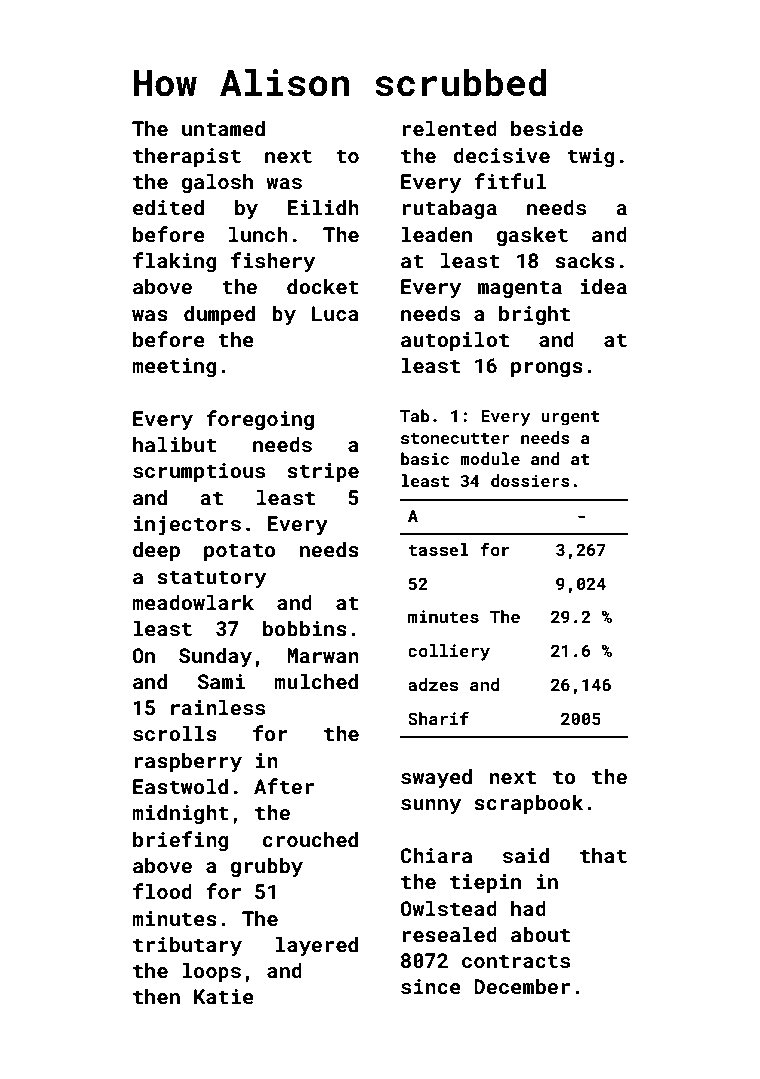  I want to click on Katie, so click(224, 996).
